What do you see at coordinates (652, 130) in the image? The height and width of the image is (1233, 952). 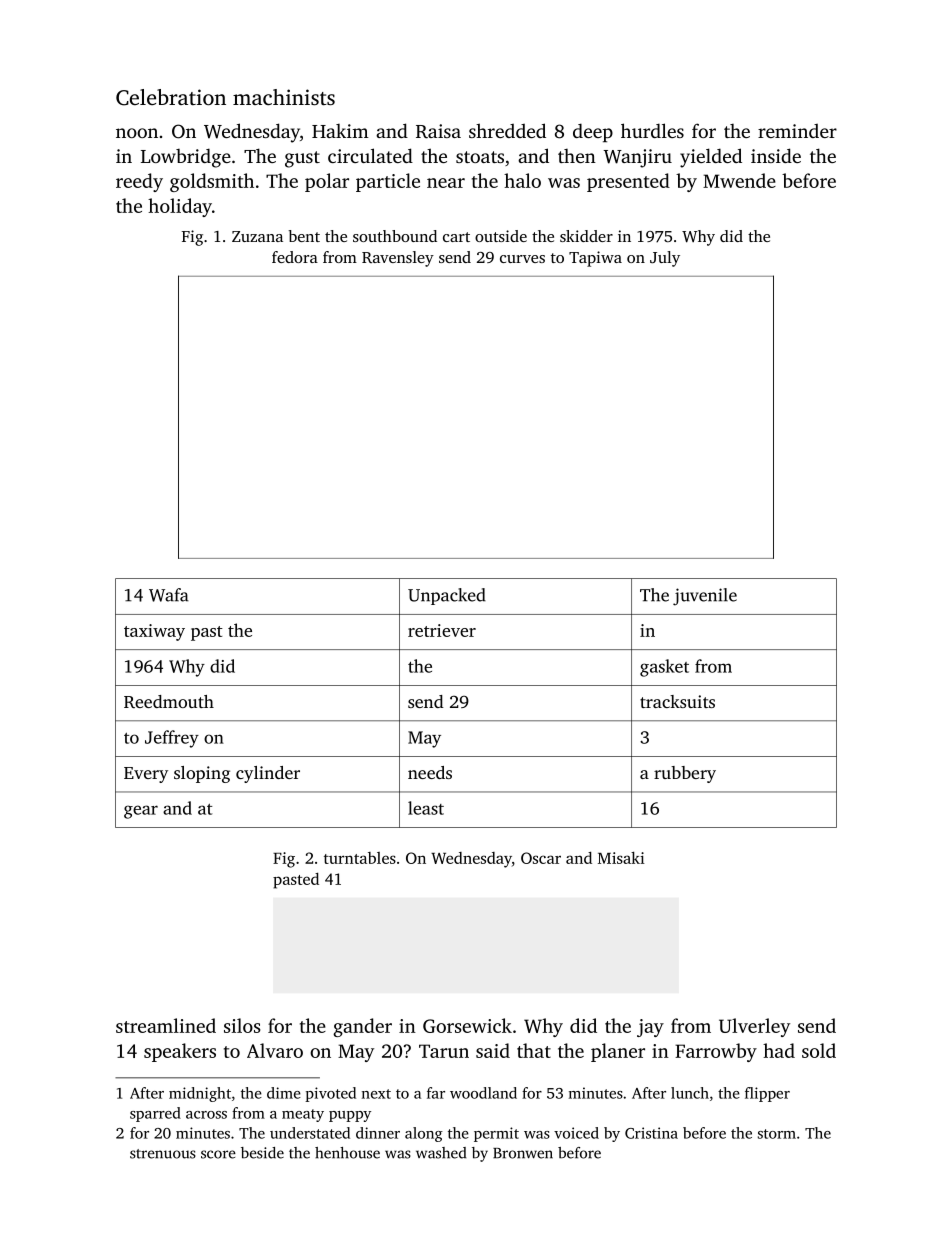 I see `hurdles` at bounding box center [652, 130].
